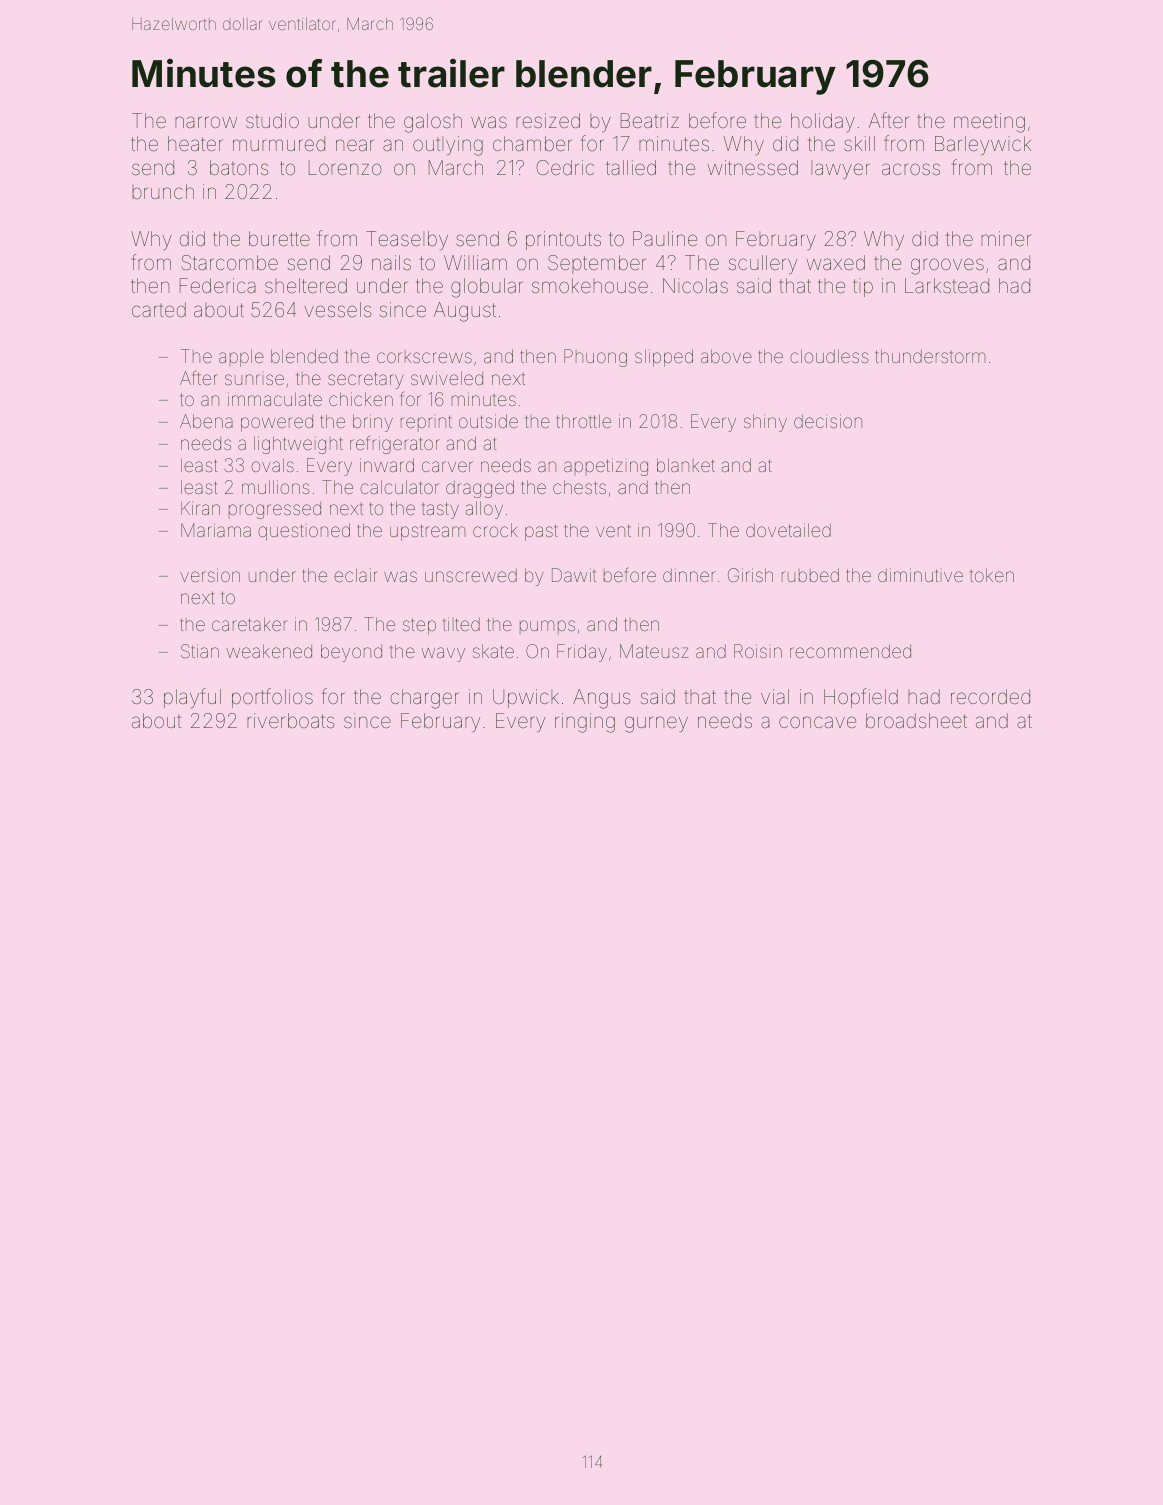 The image size is (1163, 1505). What do you see at coordinates (665, 238) in the image?
I see `Pauline` at bounding box center [665, 238].
